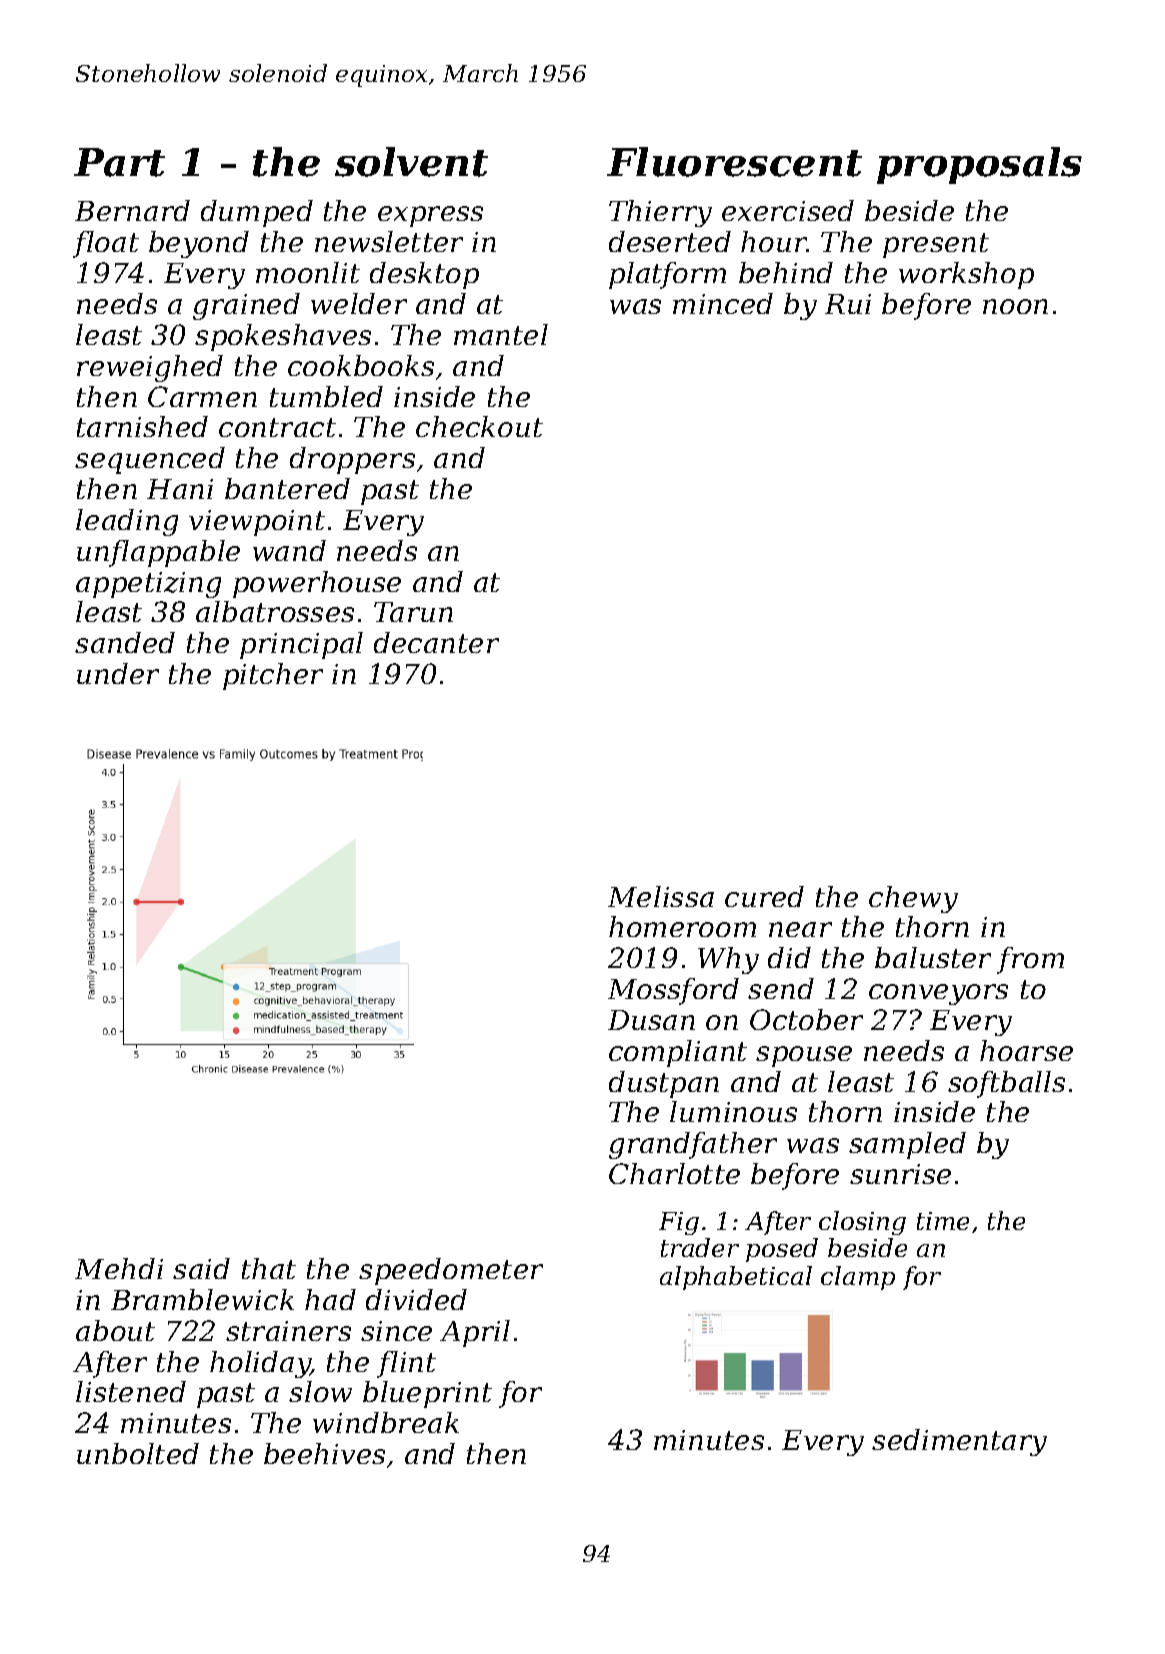 The width and height of the screenshot is (1165, 1654). I want to click on Dusan, so click(651, 1020).
